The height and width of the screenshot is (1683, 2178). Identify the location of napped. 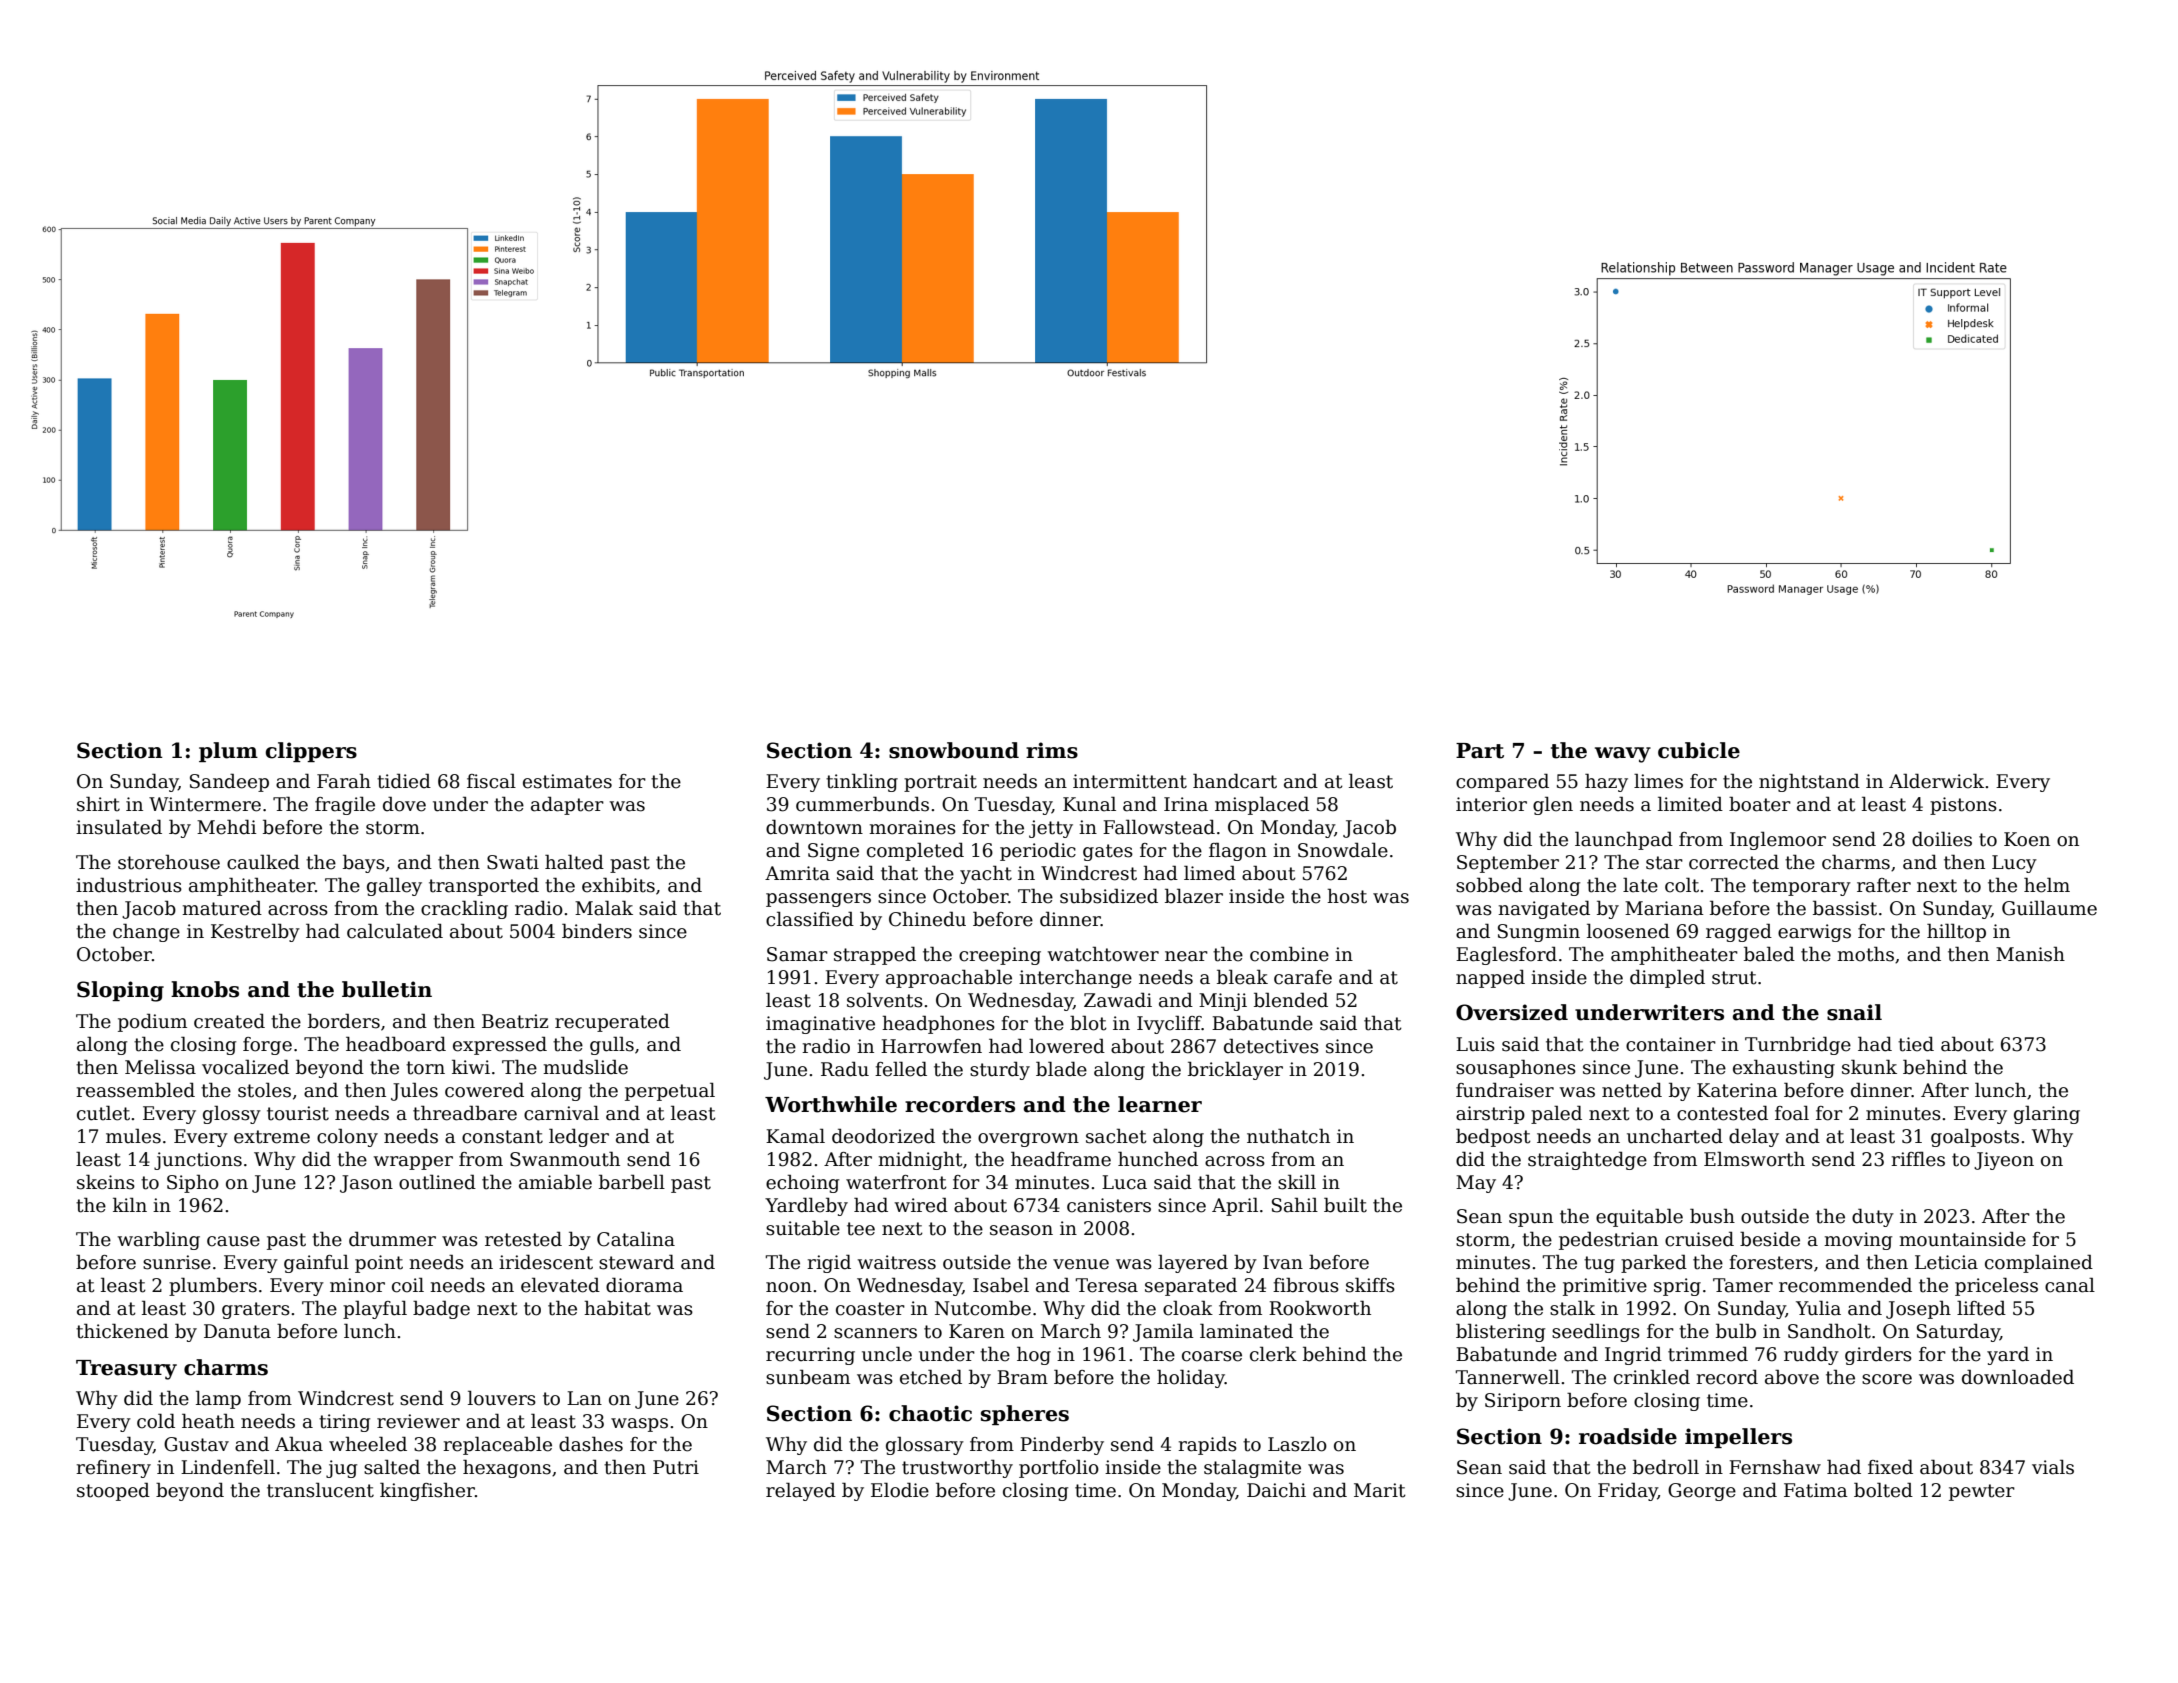
(1490, 978).
